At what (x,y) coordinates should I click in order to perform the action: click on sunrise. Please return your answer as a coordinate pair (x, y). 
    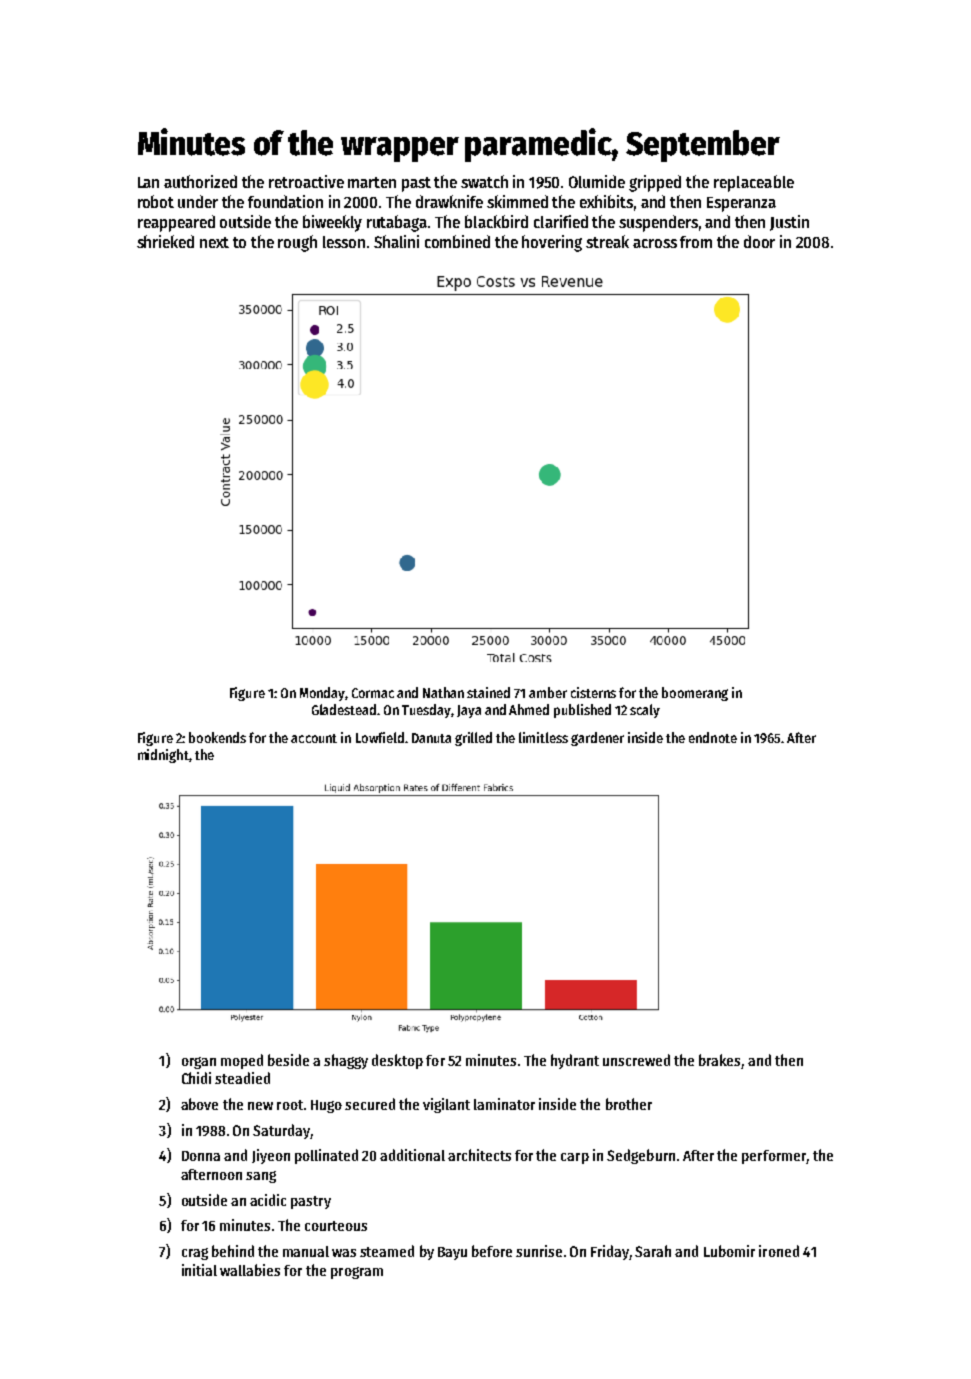
    Looking at the image, I should click on (539, 1251).
